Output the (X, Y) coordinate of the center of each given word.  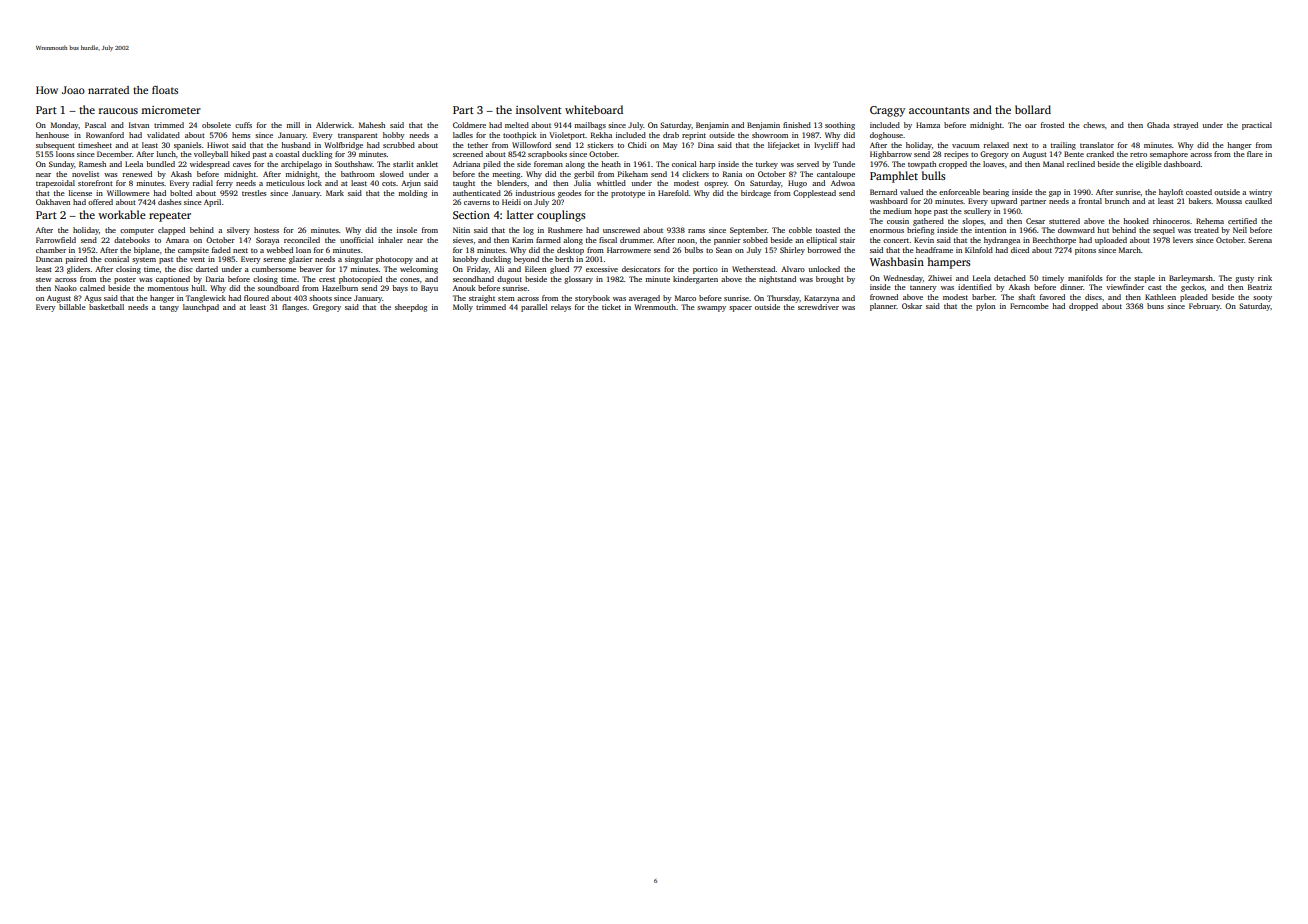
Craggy (887, 111)
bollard (1033, 109)
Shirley (792, 251)
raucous (118, 111)
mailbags (590, 126)
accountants (939, 110)
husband (296, 145)
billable (72, 307)
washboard (889, 201)
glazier (301, 260)
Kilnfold (979, 250)
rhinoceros (1171, 221)
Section (471, 215)
